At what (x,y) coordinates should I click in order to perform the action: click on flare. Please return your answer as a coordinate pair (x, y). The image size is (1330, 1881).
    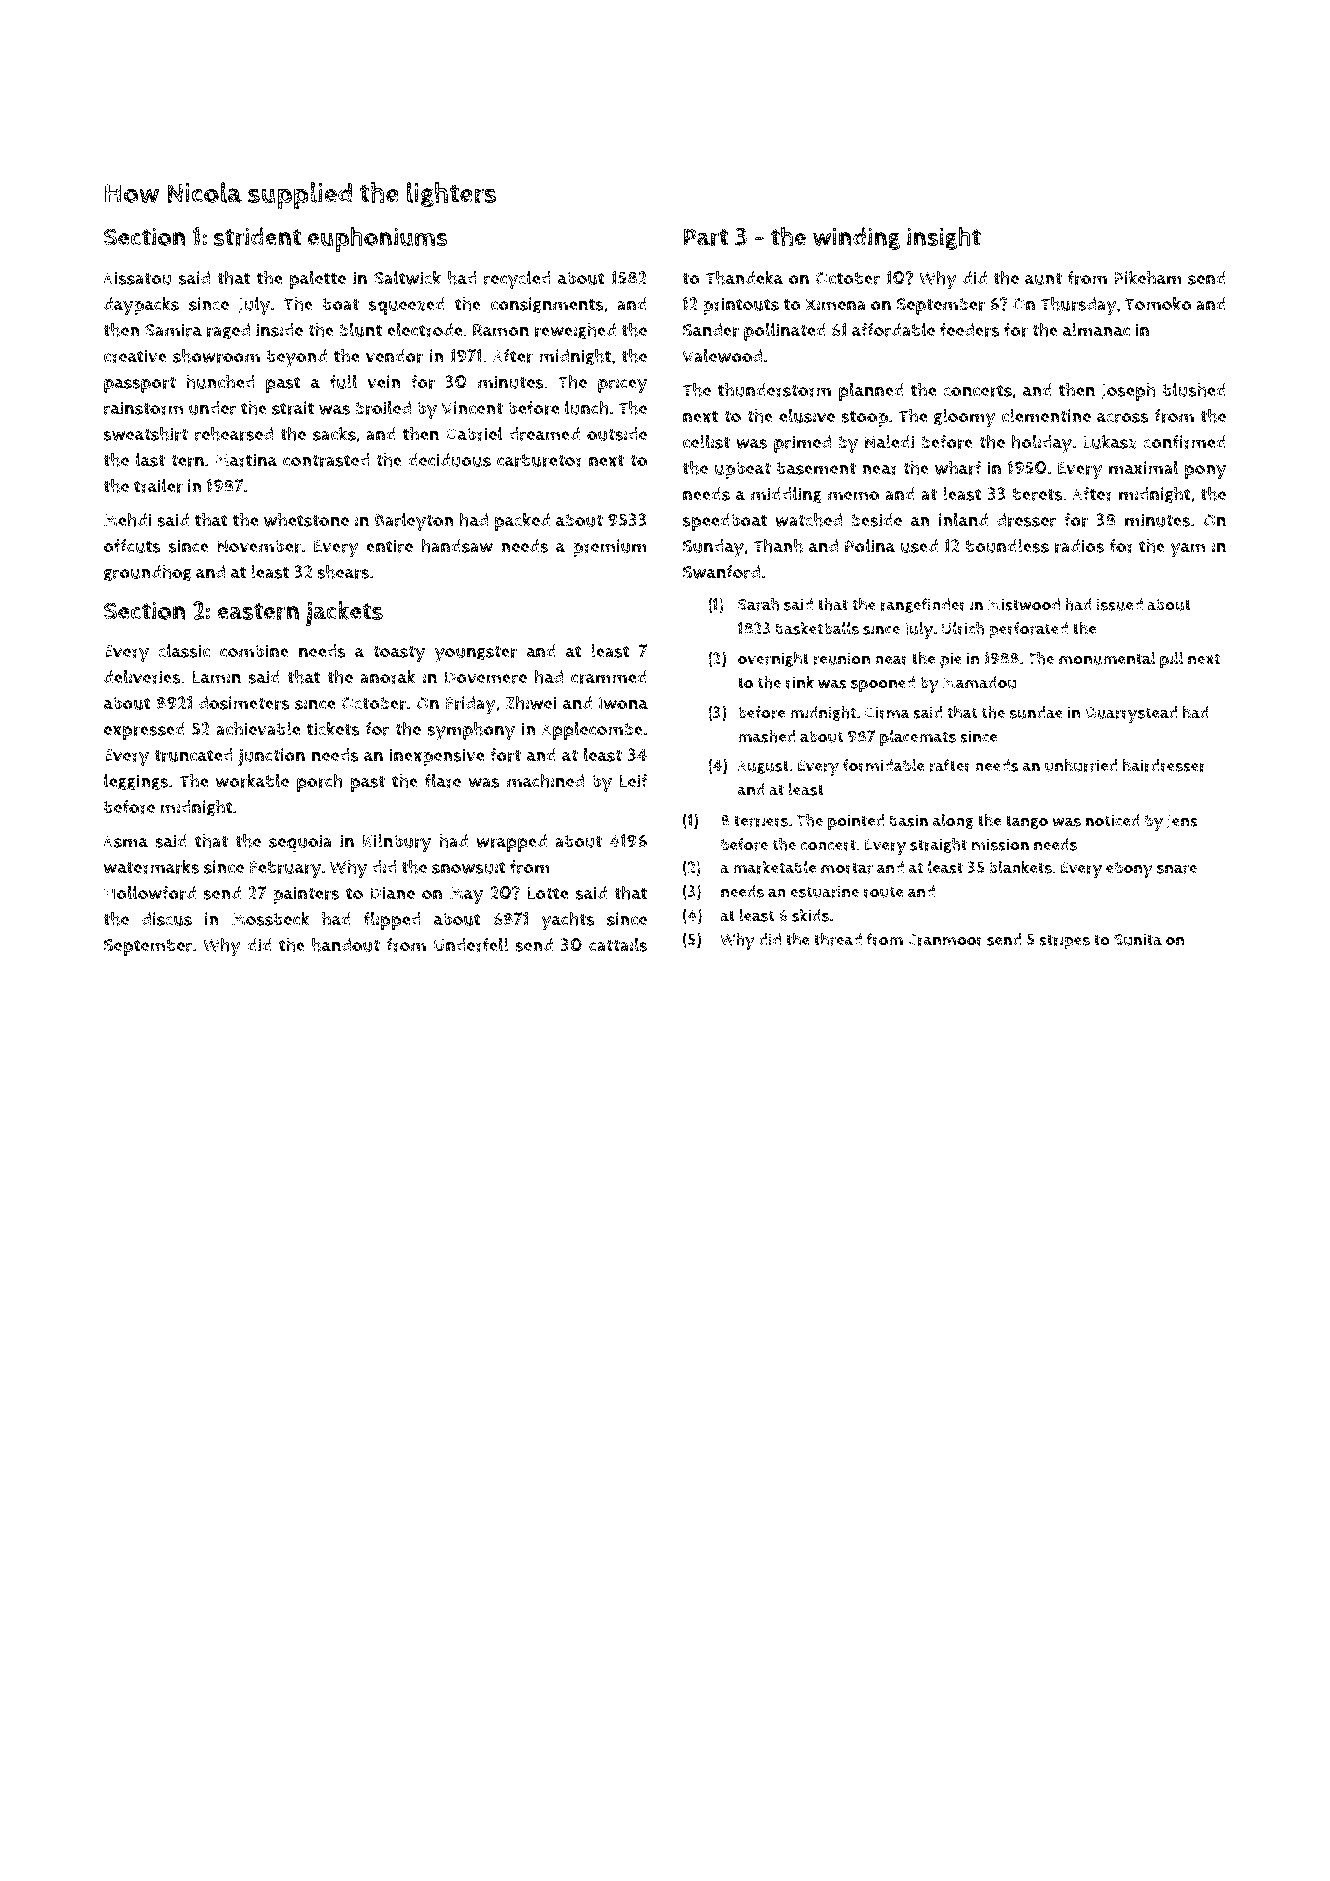
    Looking at the image, I should click on (443, 781).
